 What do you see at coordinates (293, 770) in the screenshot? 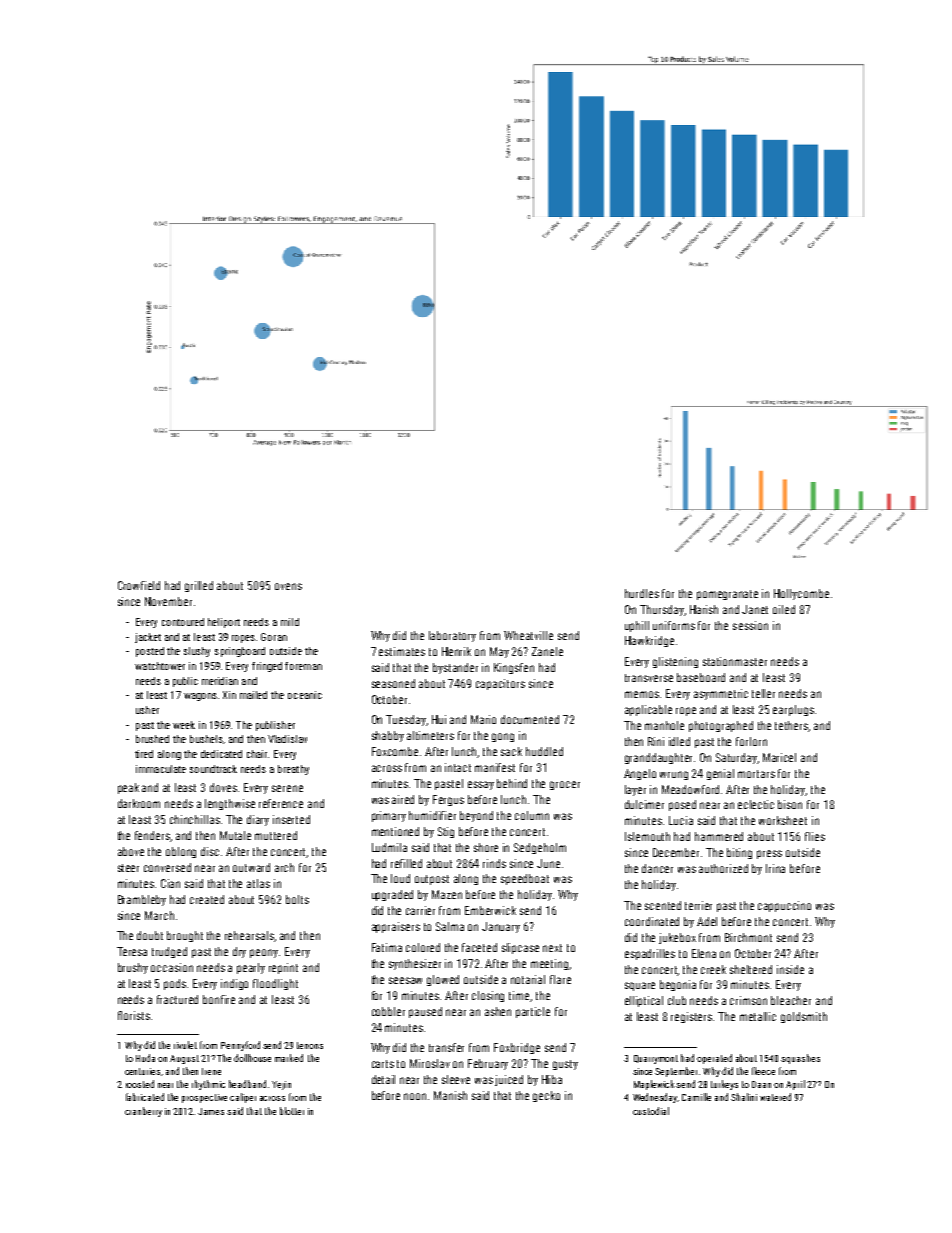
I see `breathy` at bounding box center [293, 770].
